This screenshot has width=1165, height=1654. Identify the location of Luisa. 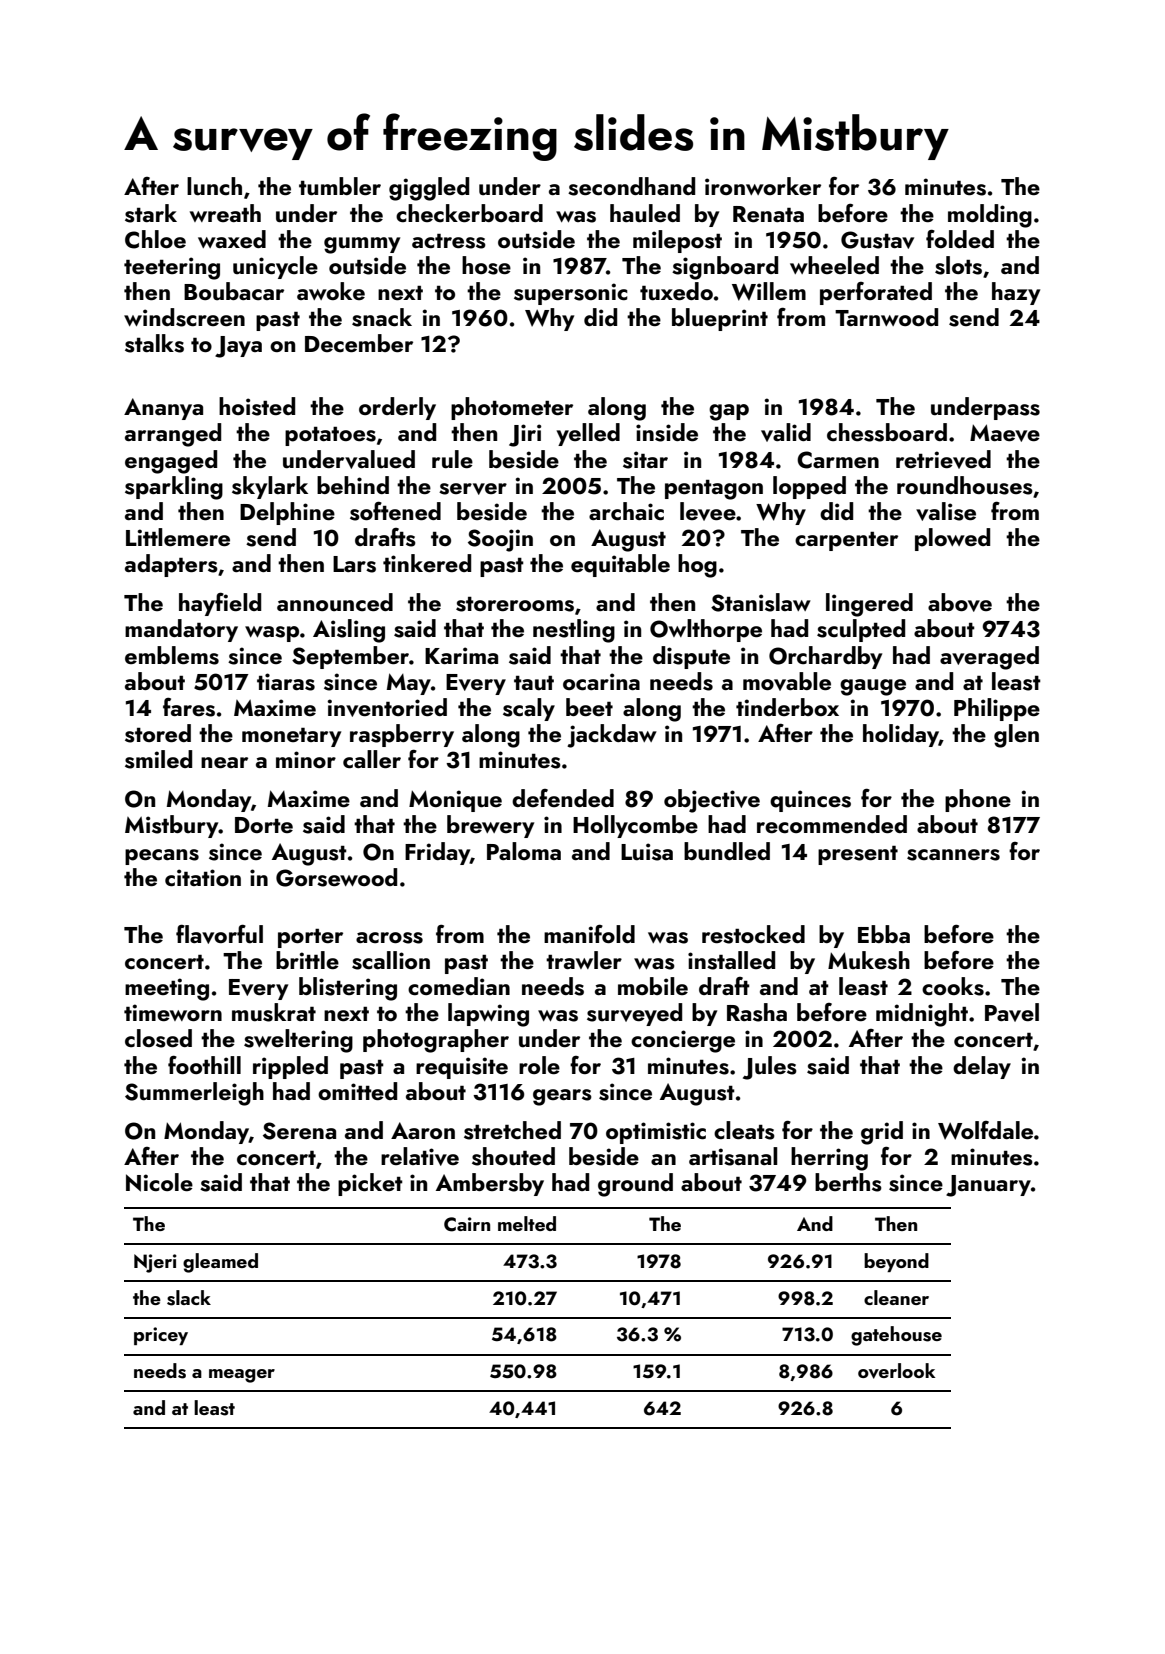
(647, 852).
